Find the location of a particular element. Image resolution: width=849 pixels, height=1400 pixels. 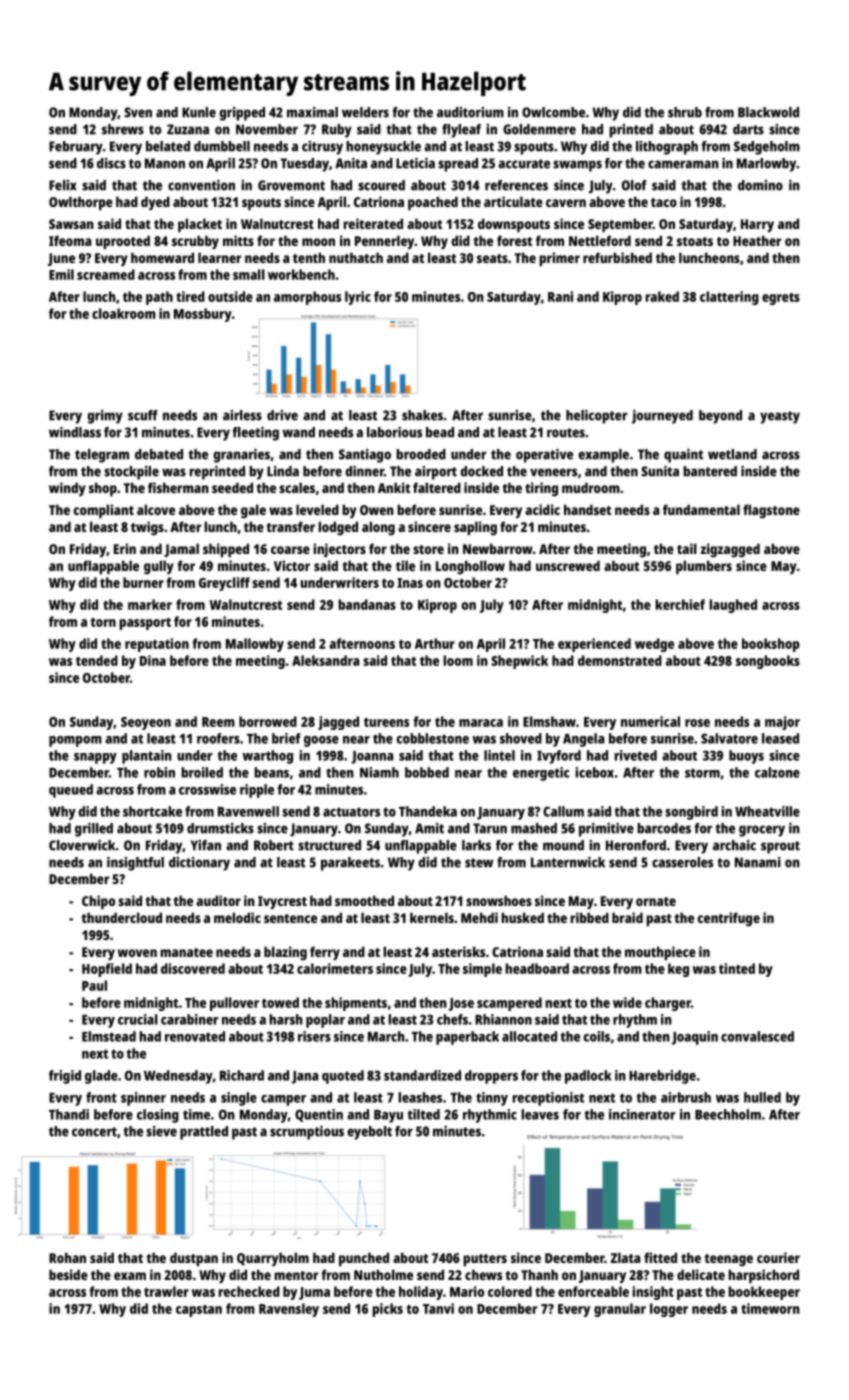

tilted is located at coordinates (423, 1114).
